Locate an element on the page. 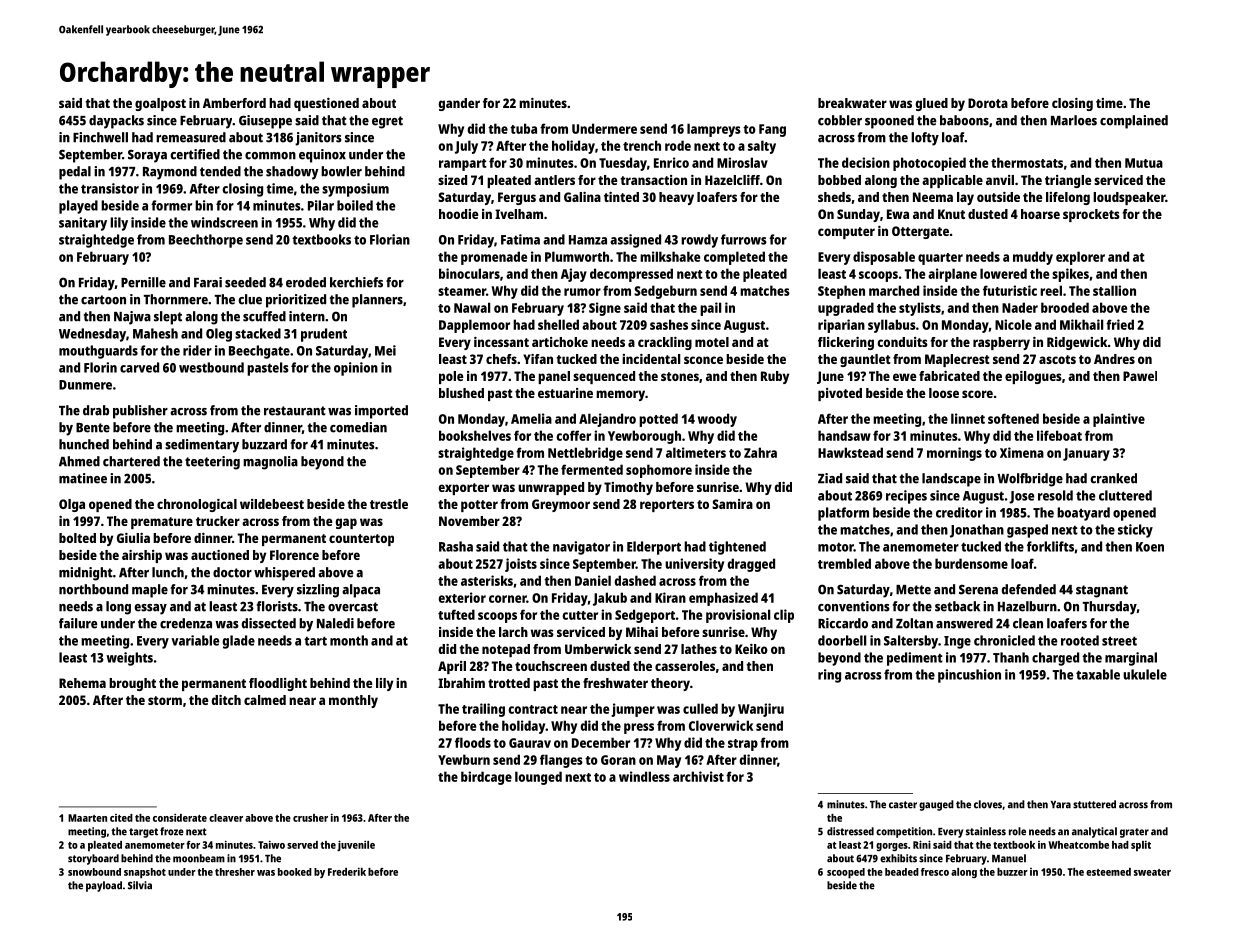  tightened is located at coordinates (737, 548).
